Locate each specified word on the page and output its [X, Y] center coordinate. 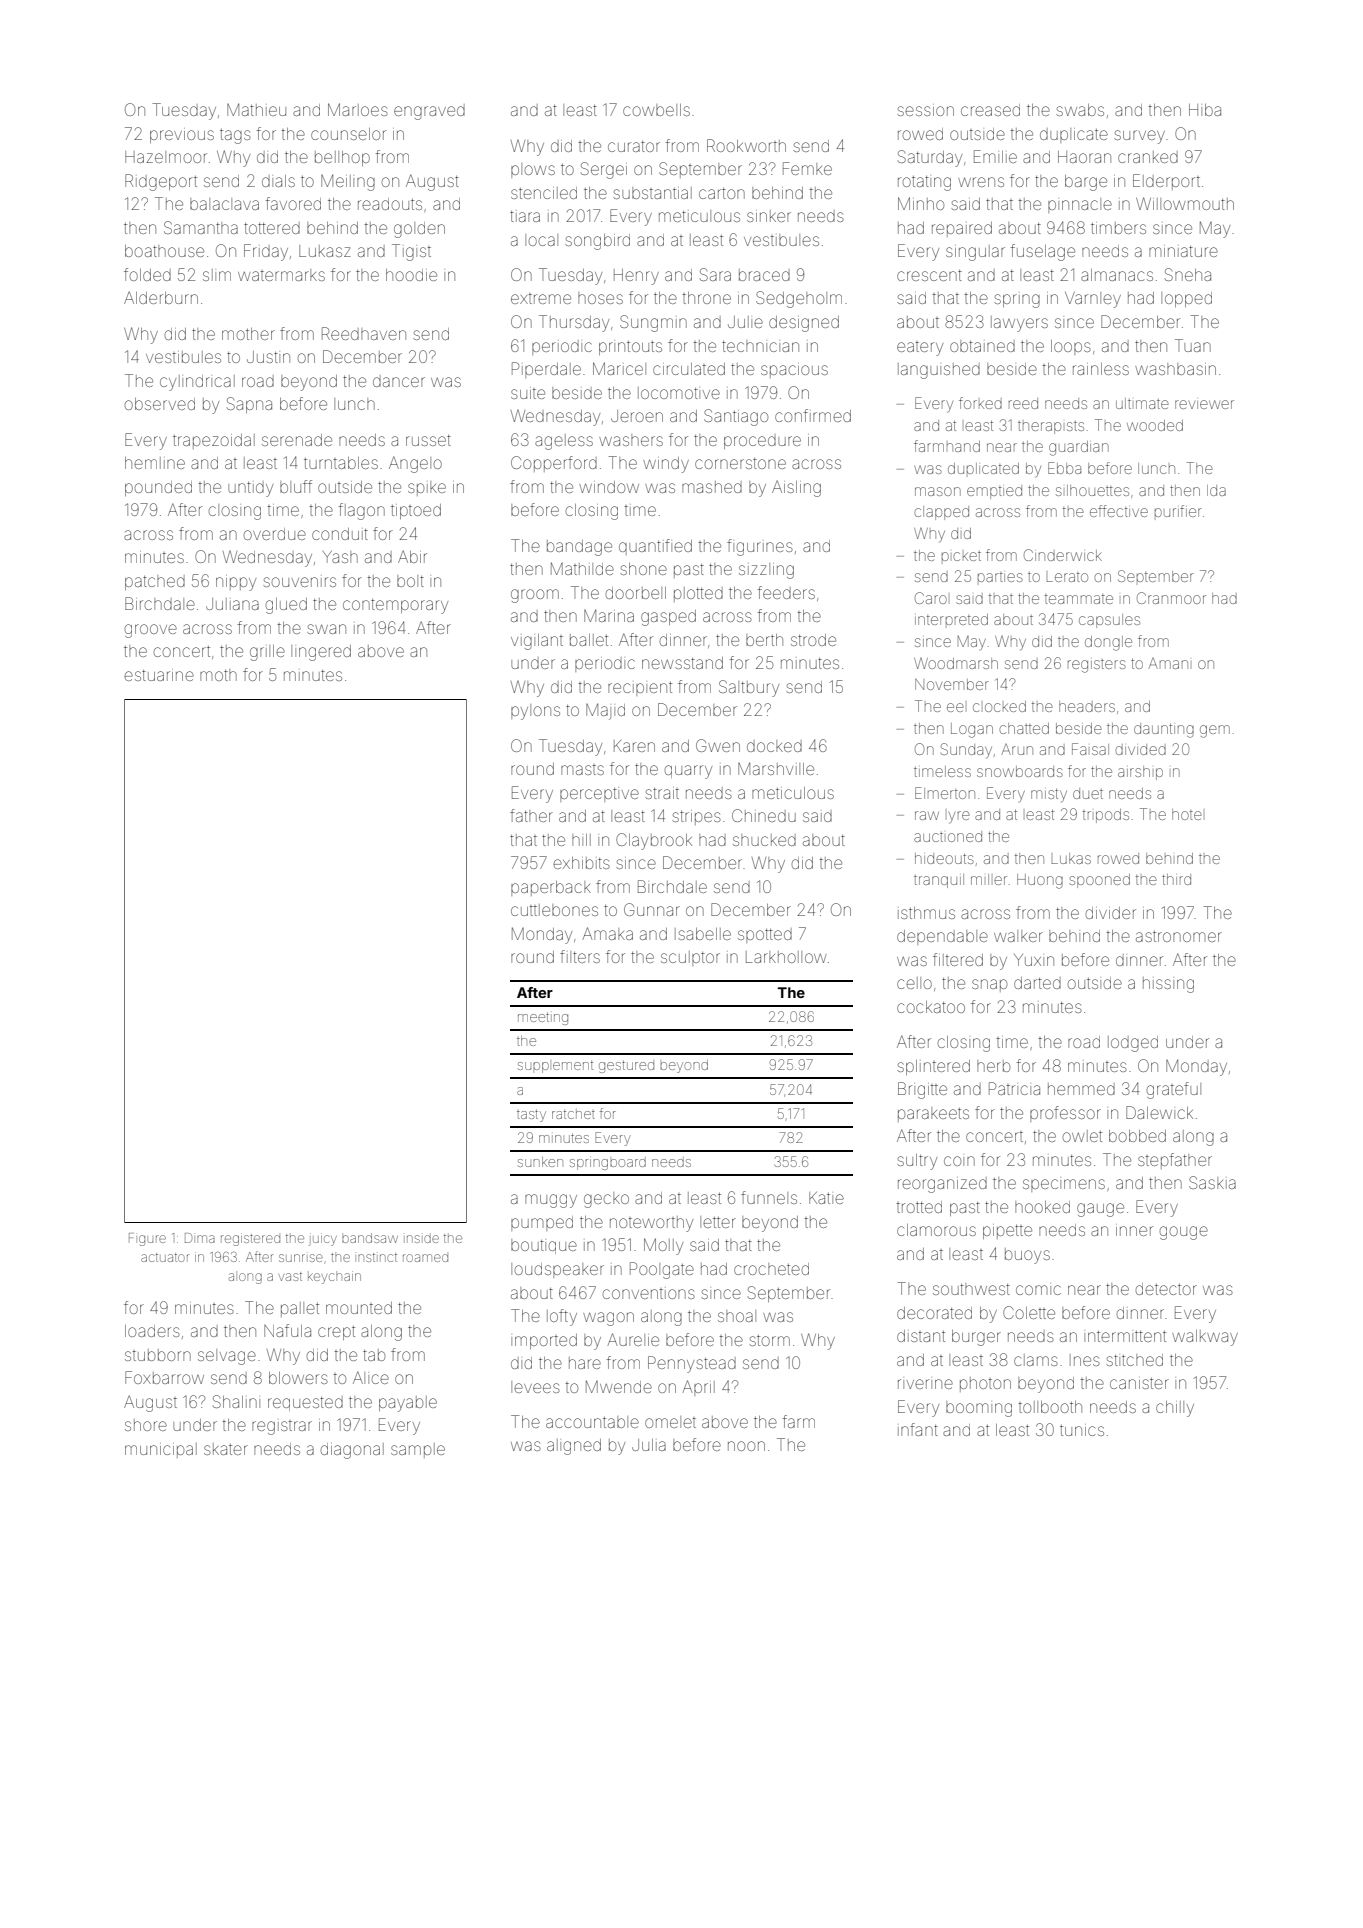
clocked [999, 706]
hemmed [1081, 1089]
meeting [543, 1018]
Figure [147, 1239]
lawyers [1019, 324]
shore [146, 1425]
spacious [794, 370]
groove [151, 631]
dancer [399, 381]
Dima [200, 1238]
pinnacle [1080, 205]
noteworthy [651, 1224]
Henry [636, 277]
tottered [272, 228]
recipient [640, 689]
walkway [1205, 1338]
